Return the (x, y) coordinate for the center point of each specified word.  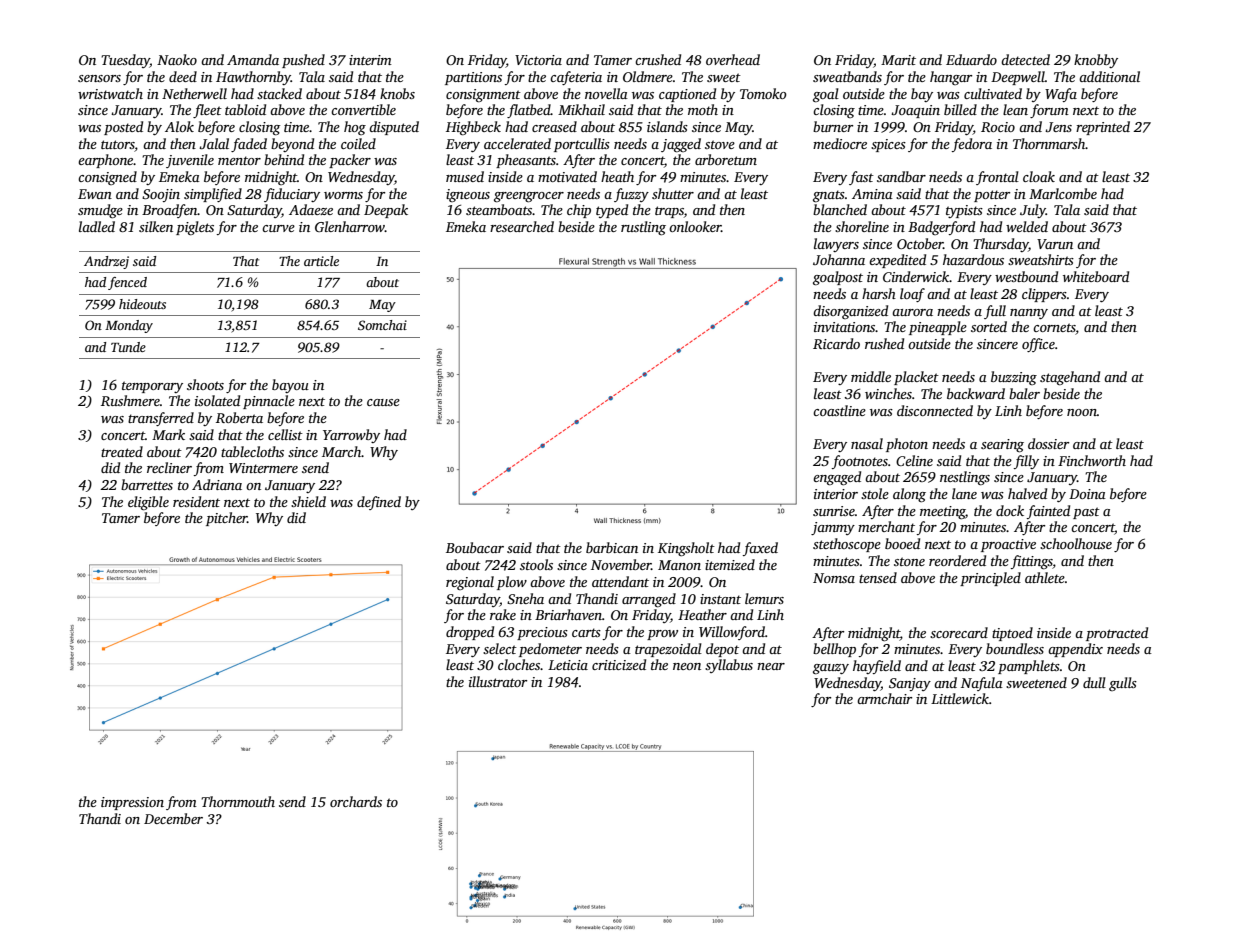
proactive (1008, 545)
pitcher (227, 519)
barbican (612, 547)
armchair (884, 698)
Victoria (538, 60)
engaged (837, 478)
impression (132, 803)
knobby (1096, 61)
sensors (99, 78)
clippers (1044, 295)
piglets (195, 228)
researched (522, 226)
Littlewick (960, 698)
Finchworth (1092, 460)
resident (196, 501)
